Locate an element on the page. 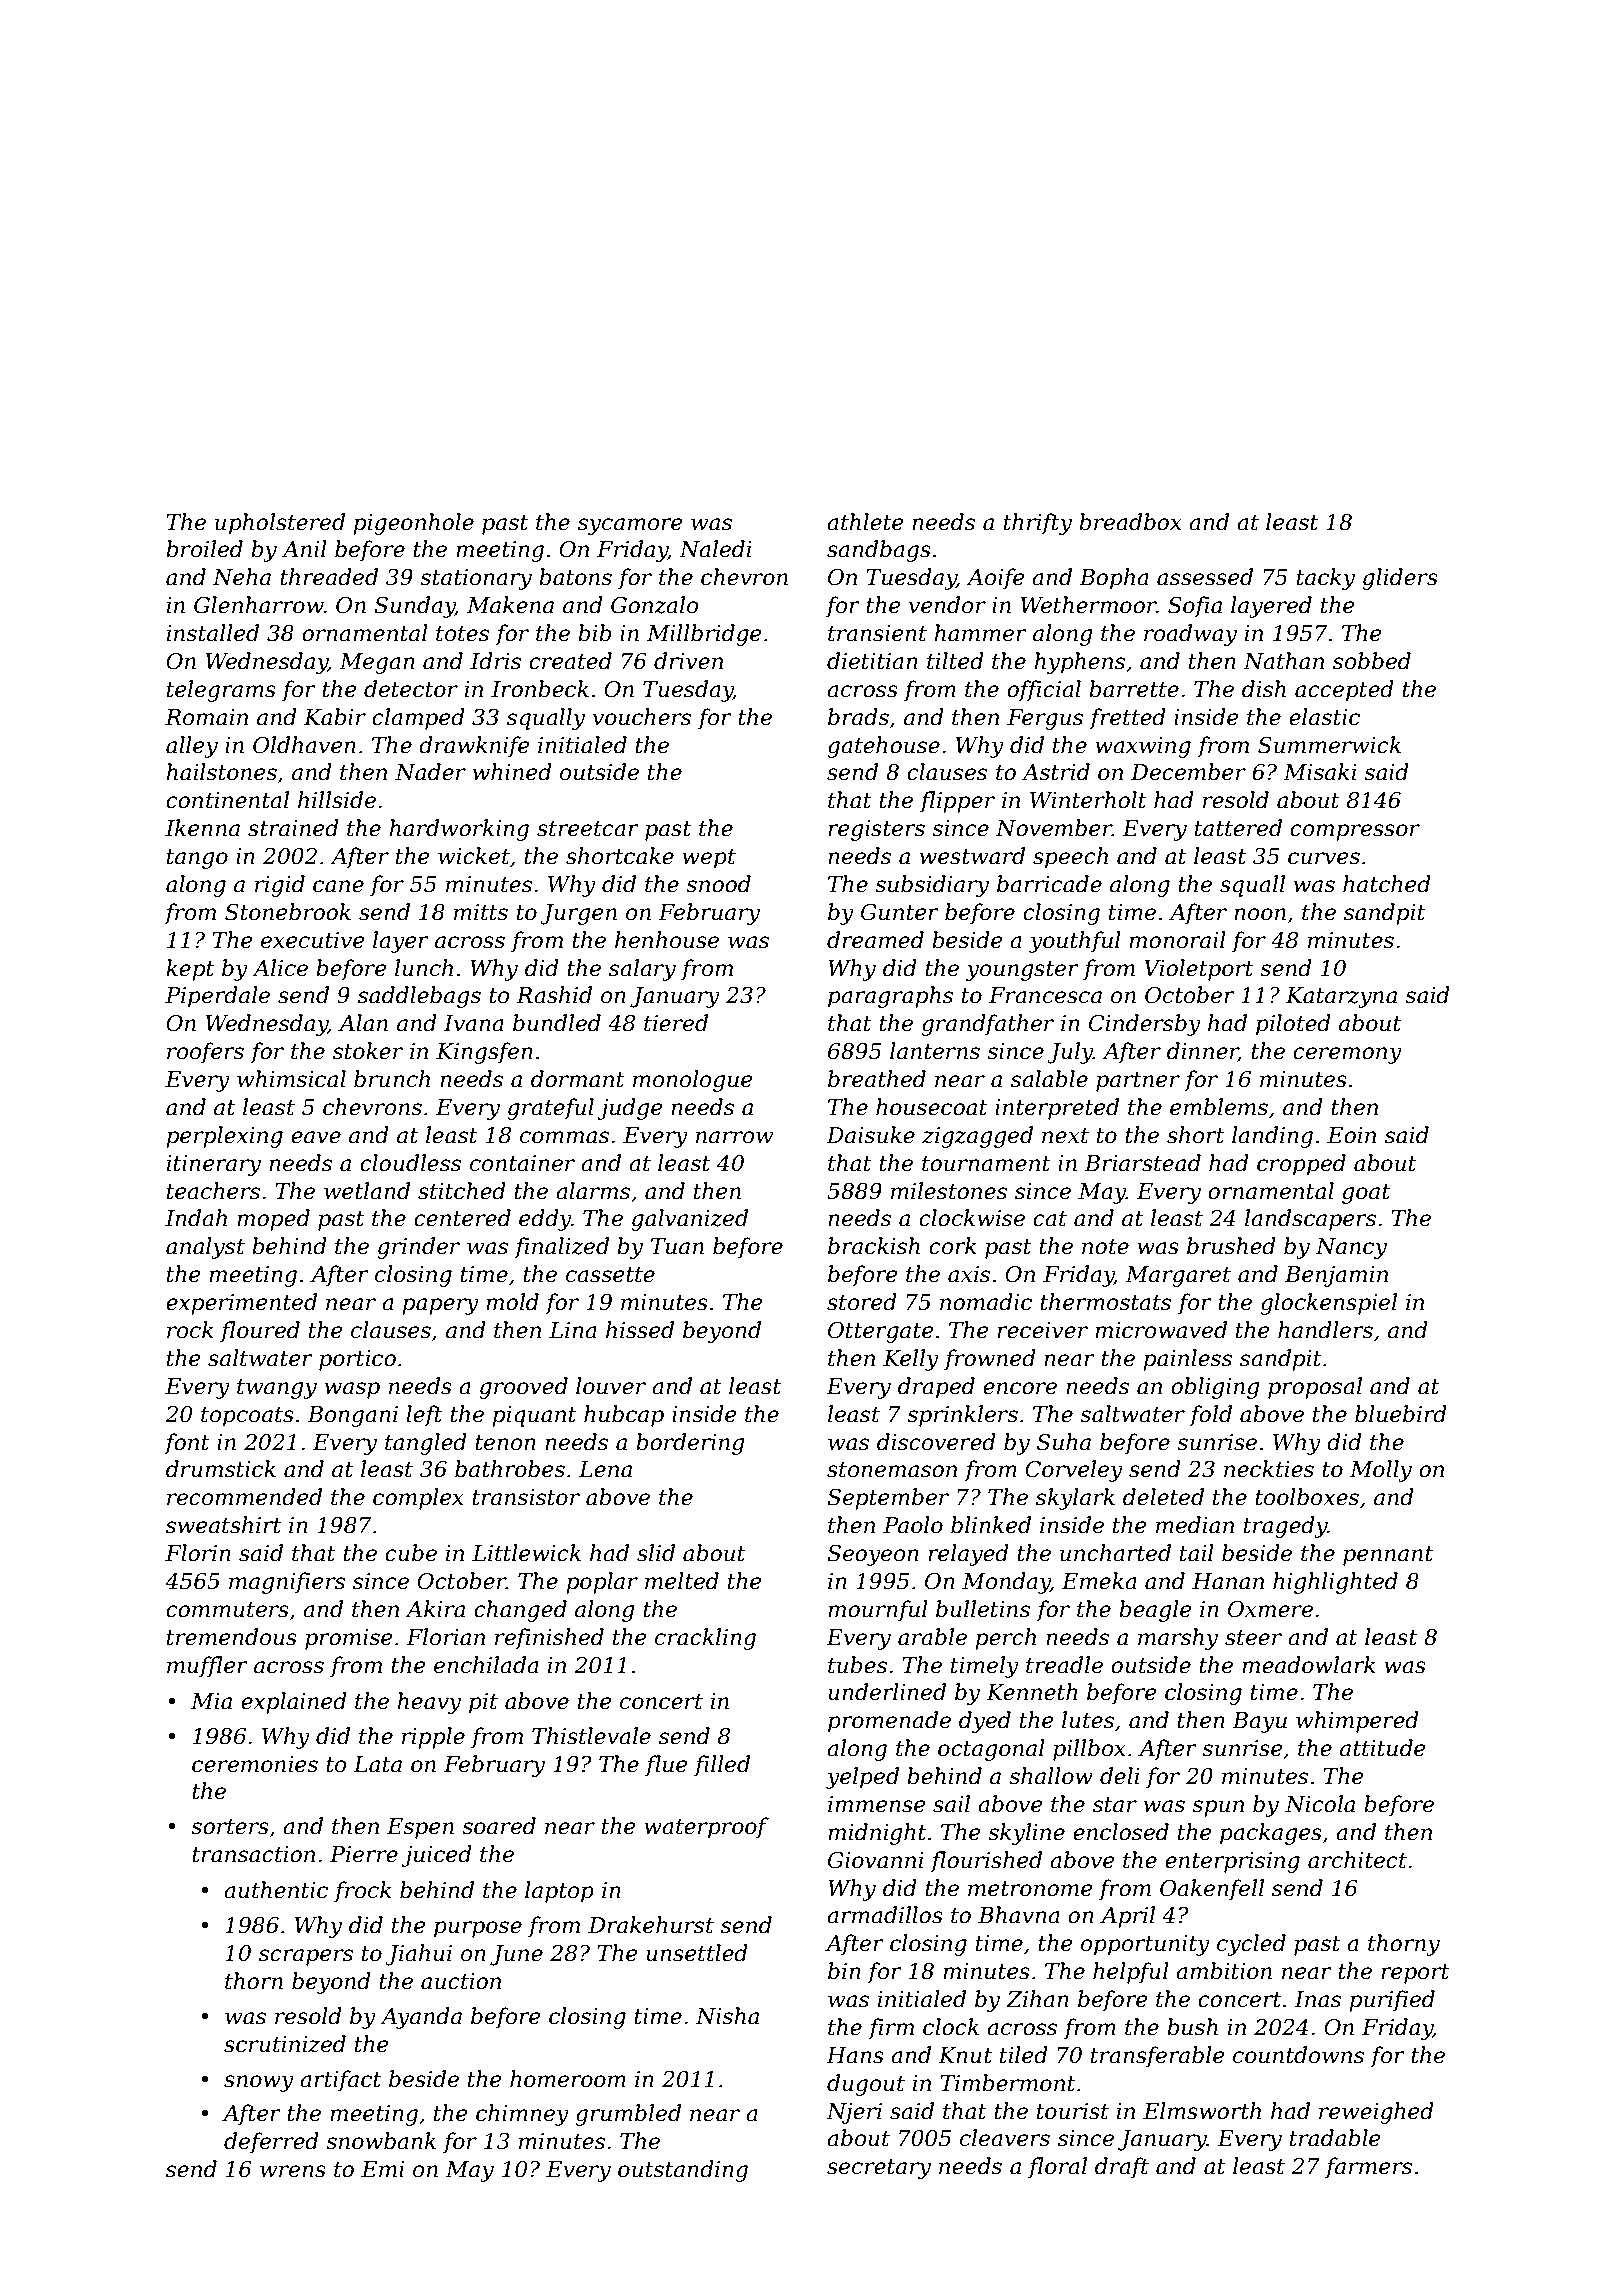 This document has height=2292, width=1620. landing is located at coordinates (1272, 1137).
